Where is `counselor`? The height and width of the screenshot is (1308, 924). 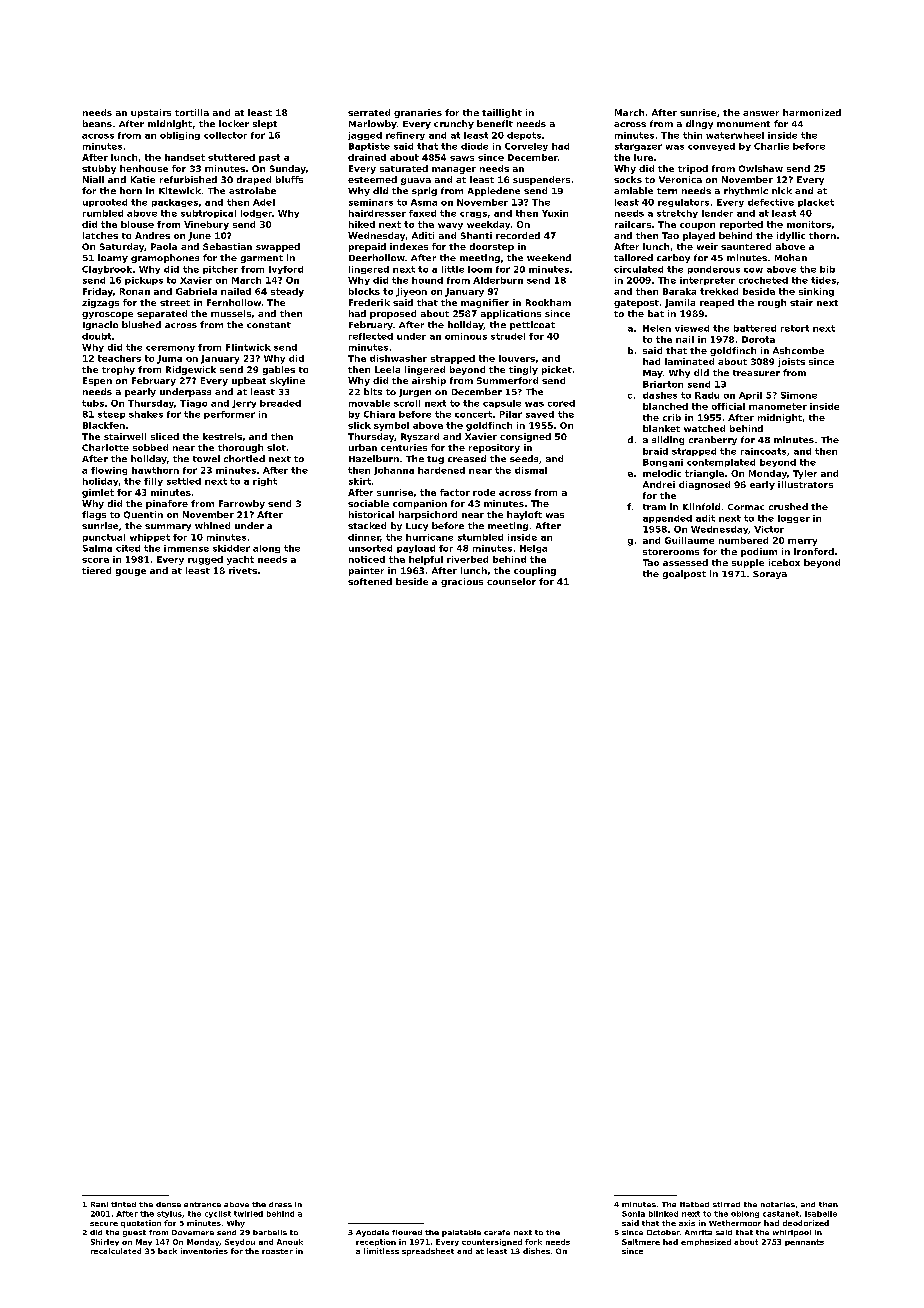
counselor is located at coordinates (511, 581).
